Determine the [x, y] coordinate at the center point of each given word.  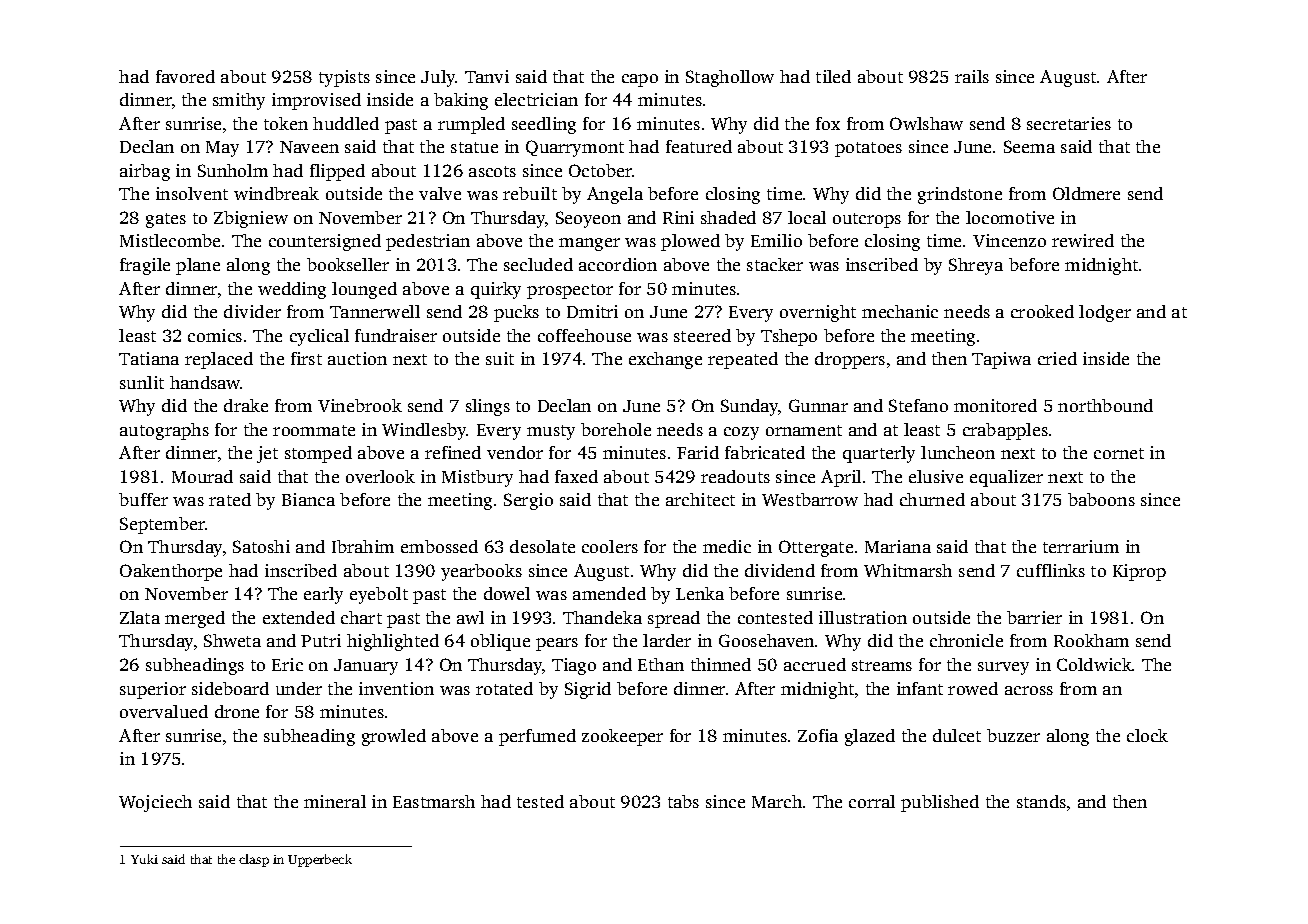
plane [198, 266]
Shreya [976, 266]
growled [394, 737]
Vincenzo [1009, 240]
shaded [728, 217]
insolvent [192, 193]
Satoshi [261, 546]
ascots [492, 171]
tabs [683, 801]
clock [1147, 735]
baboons [1101, 499]
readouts [735, 476]
